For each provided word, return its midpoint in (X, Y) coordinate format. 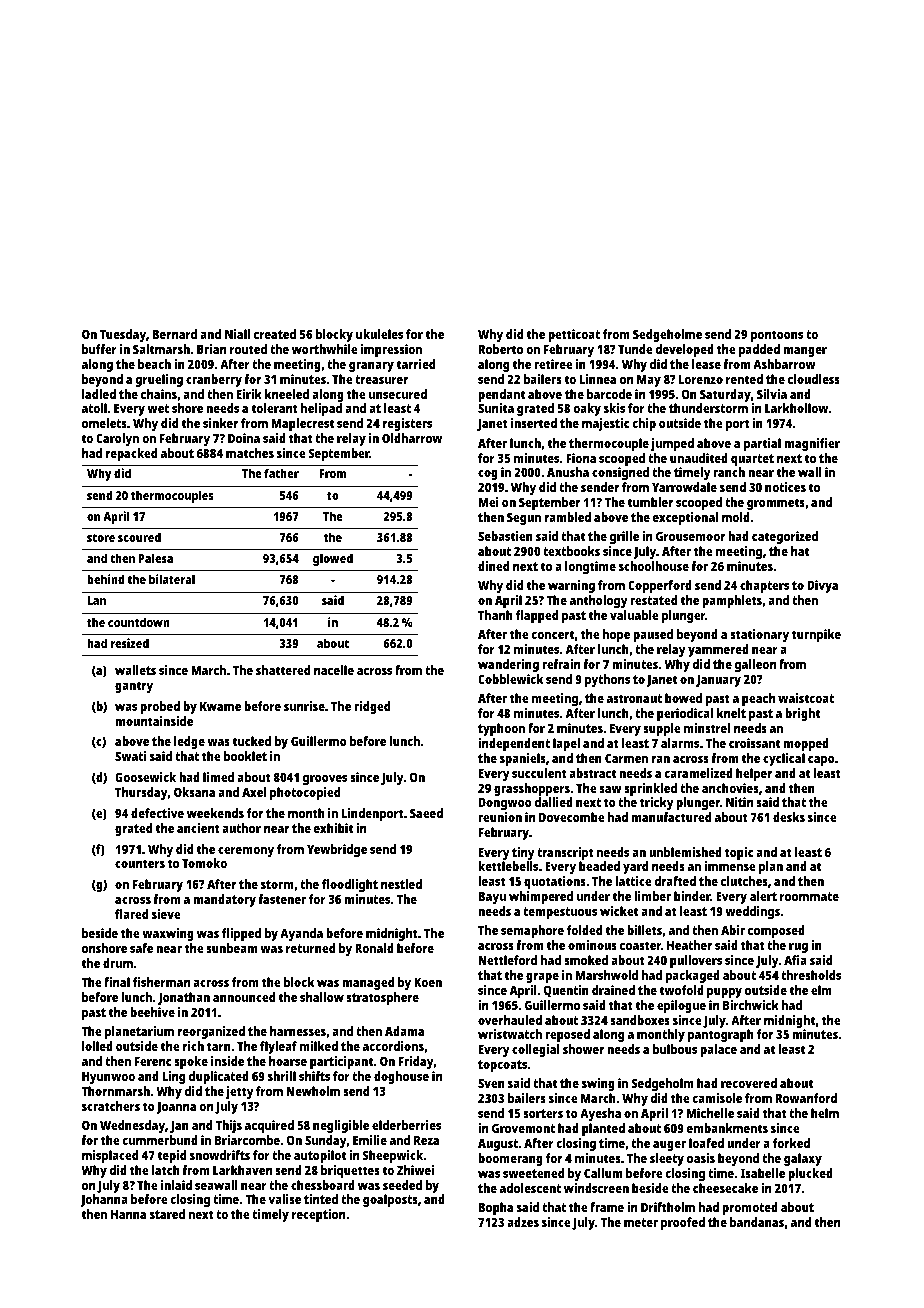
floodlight (350, 885)
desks (789, 817)
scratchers (111, 1106)
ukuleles (379, 334)
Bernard (175, 334)
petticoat (574, 335)
